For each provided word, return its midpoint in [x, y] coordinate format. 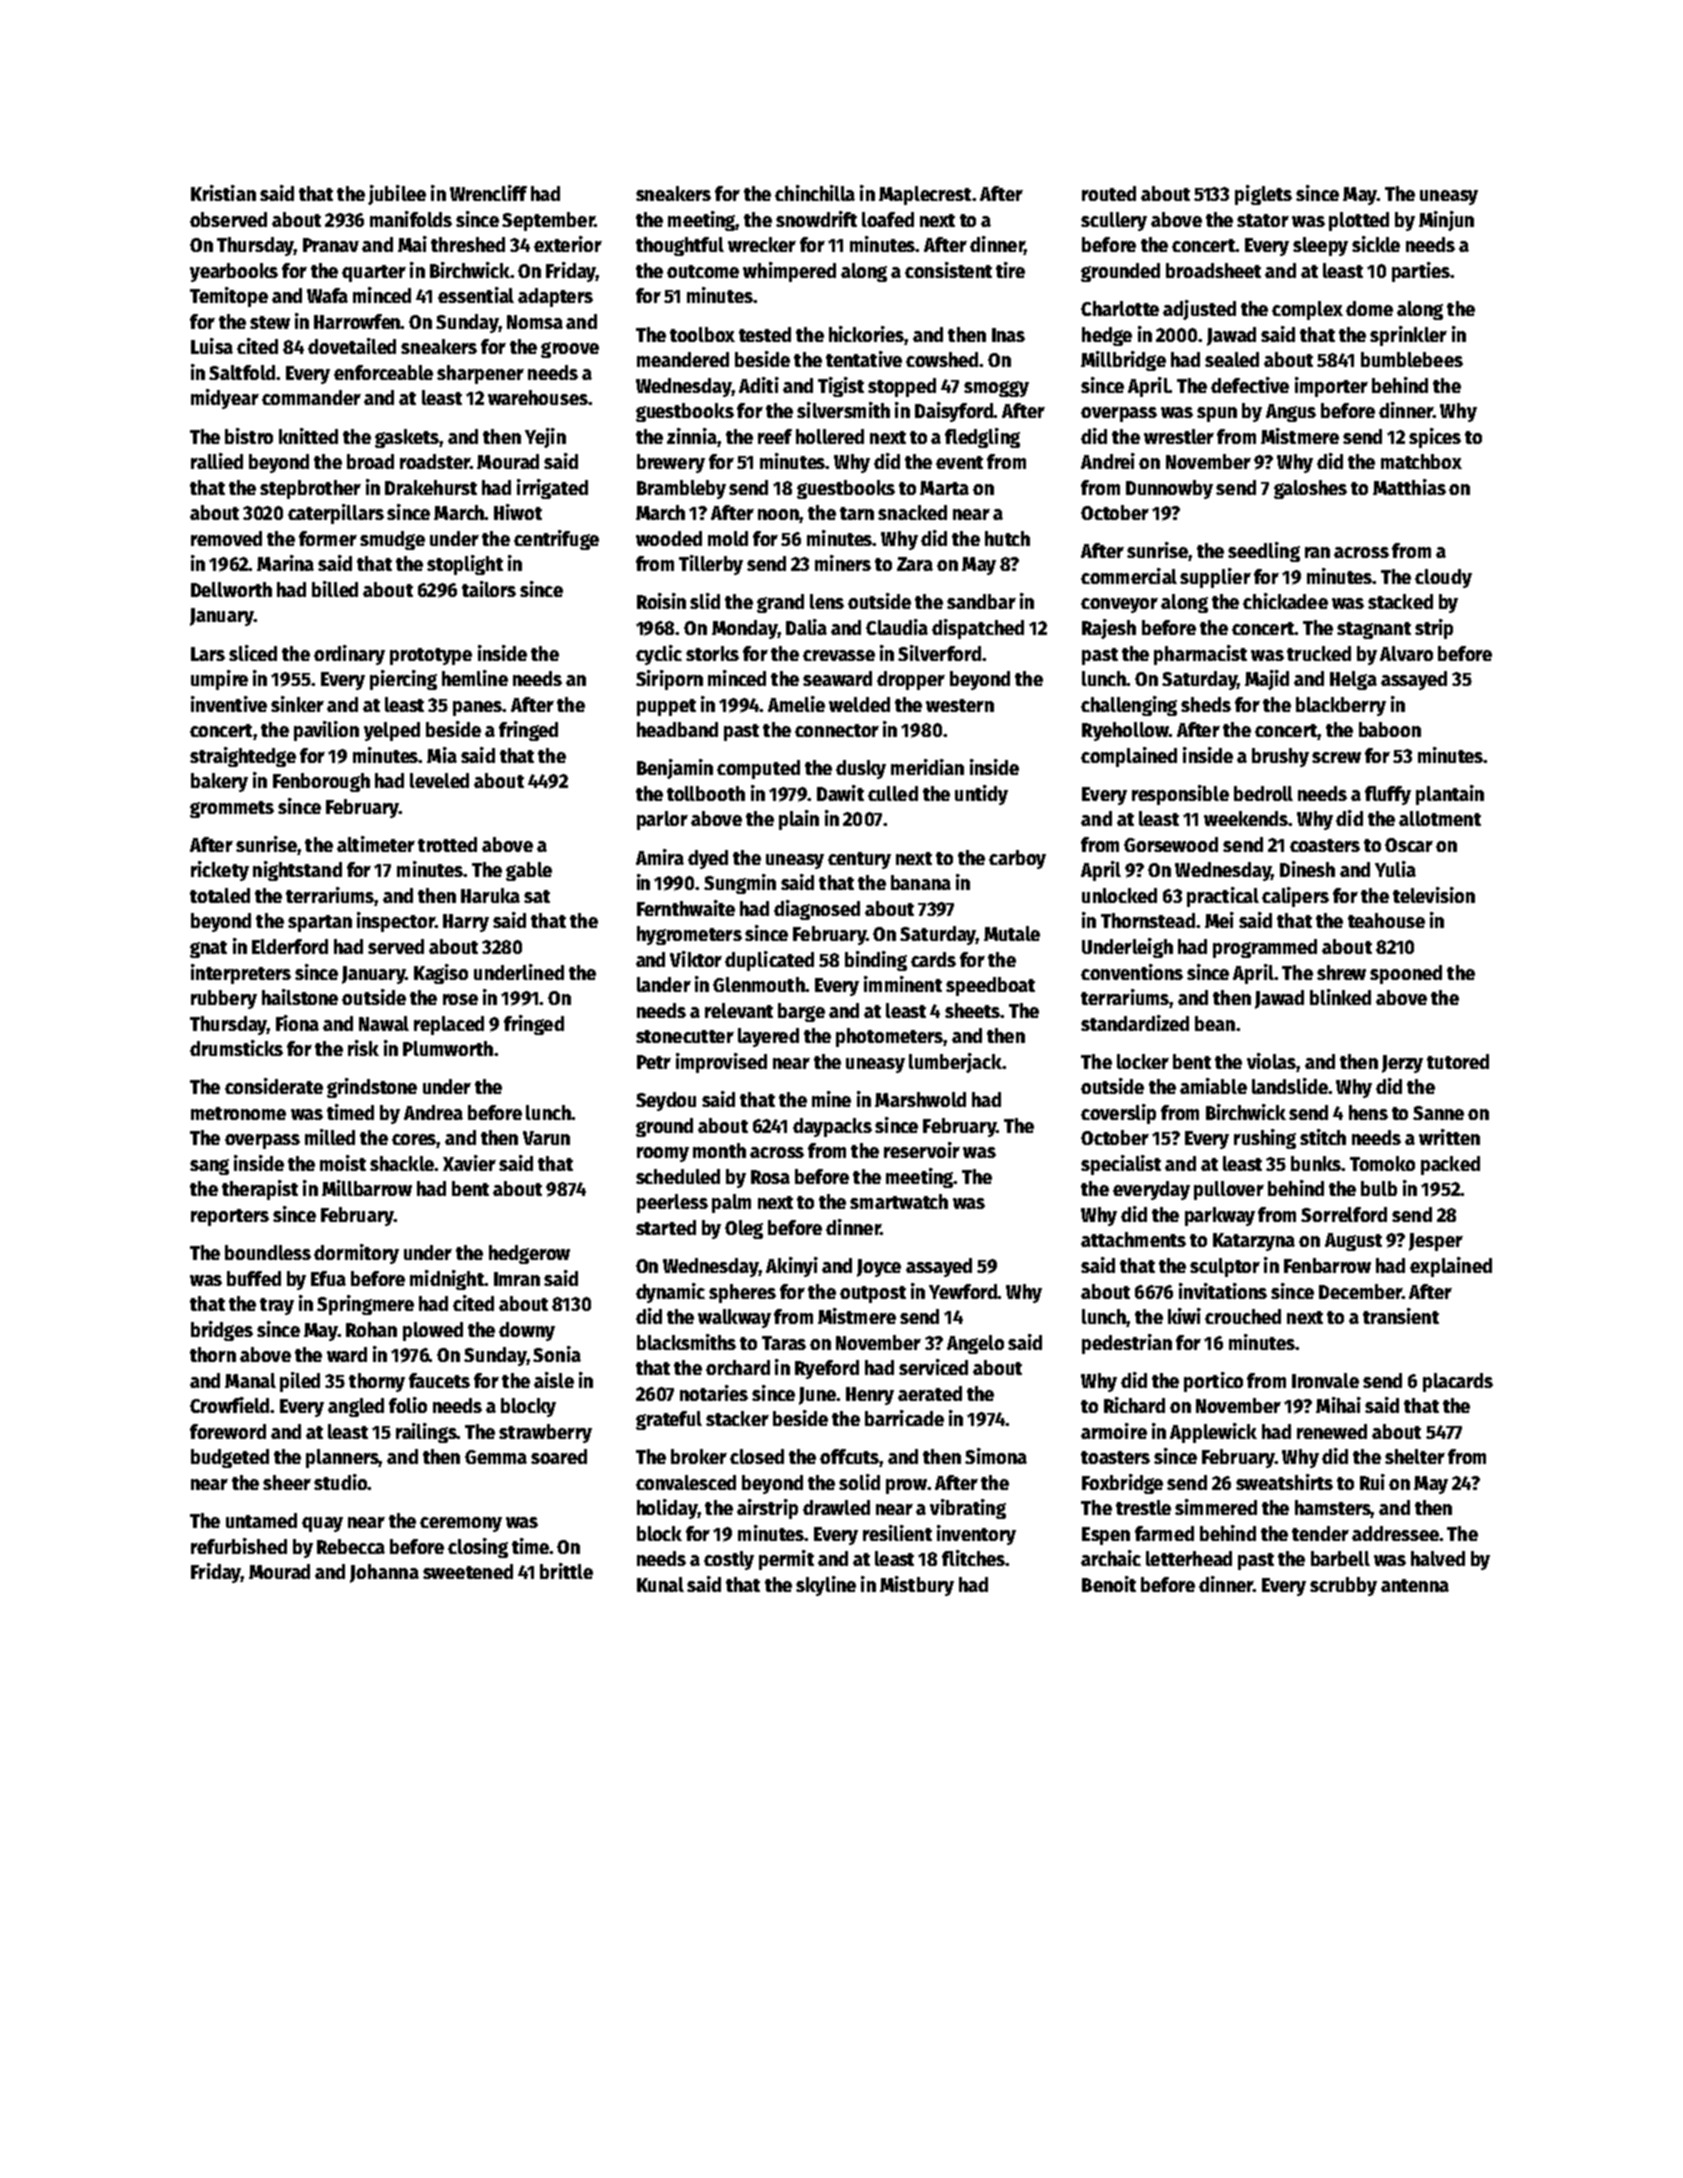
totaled [220, 895]
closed [757, 1456]
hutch [1007, 538]
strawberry [545, 1433]
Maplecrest [925, 195]
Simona [996, 1456]
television [1434, 895]
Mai [412, 244]
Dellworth [231, 589]
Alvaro [1406, 653]
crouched [1243, 1316]
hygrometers [689, 935]
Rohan [371, 1329]
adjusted [1199, 310]
